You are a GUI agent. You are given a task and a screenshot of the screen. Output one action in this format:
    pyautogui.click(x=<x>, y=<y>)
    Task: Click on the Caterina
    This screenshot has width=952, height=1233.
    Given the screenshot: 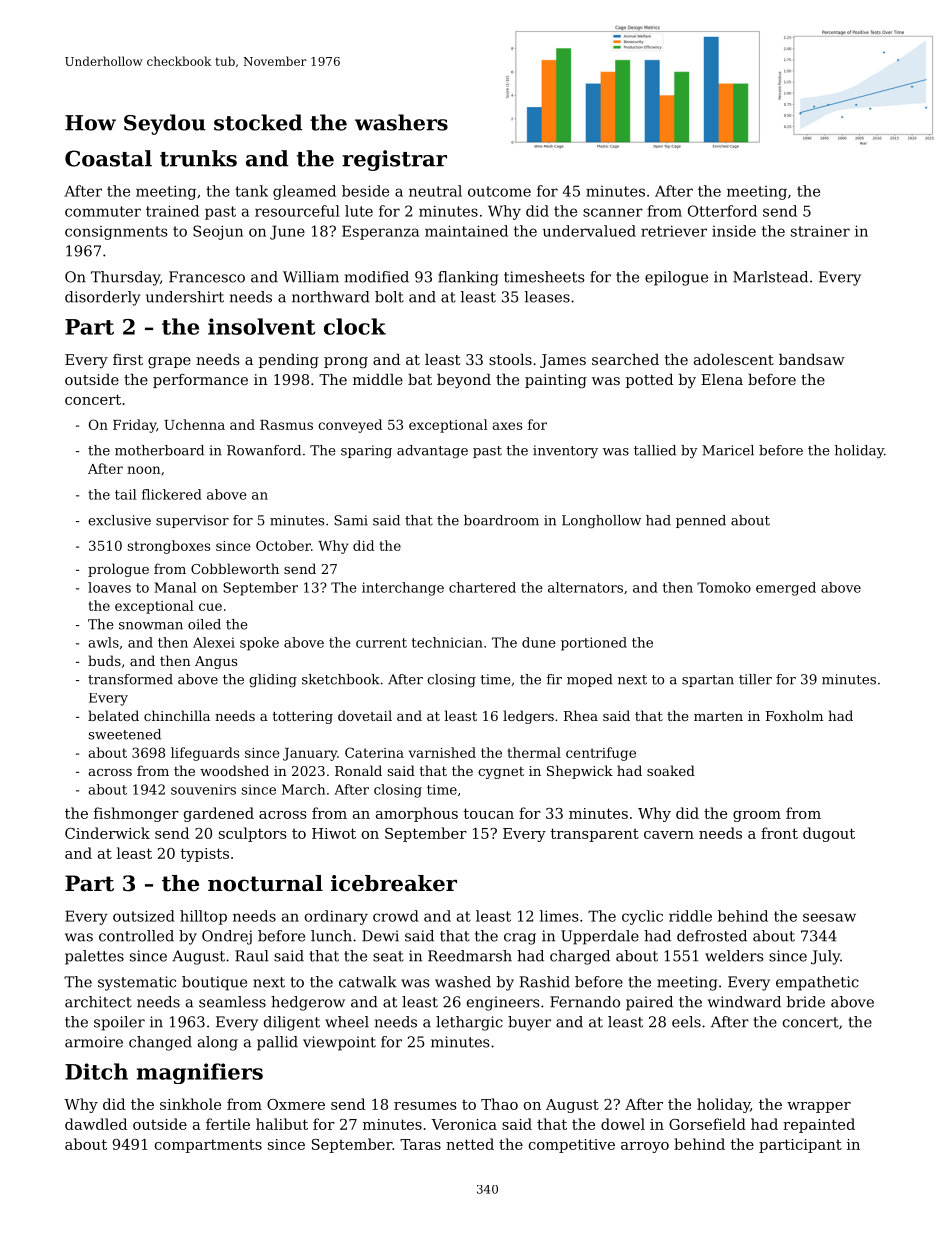 What is the action you would take?
    pyautogui.click(x=374, y=752)
